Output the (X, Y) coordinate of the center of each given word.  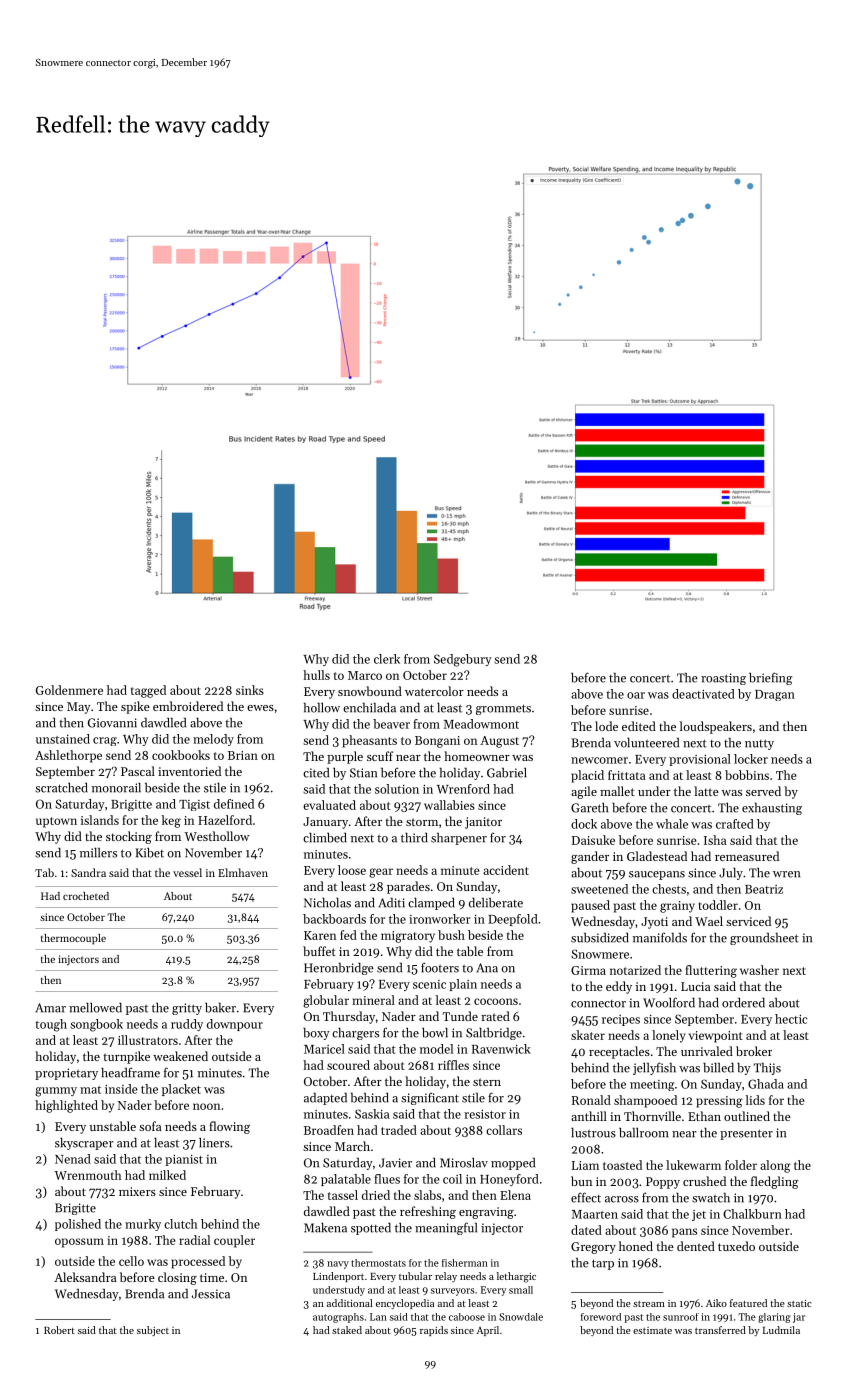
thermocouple (73, 939)
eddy (619, 987)
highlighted (66, 1106)
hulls (316, 675)
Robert (59, 1330)
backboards (334, 919)
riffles (453, 1065)
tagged (148, 691)
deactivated (703, 694)
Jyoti (654, 923)
